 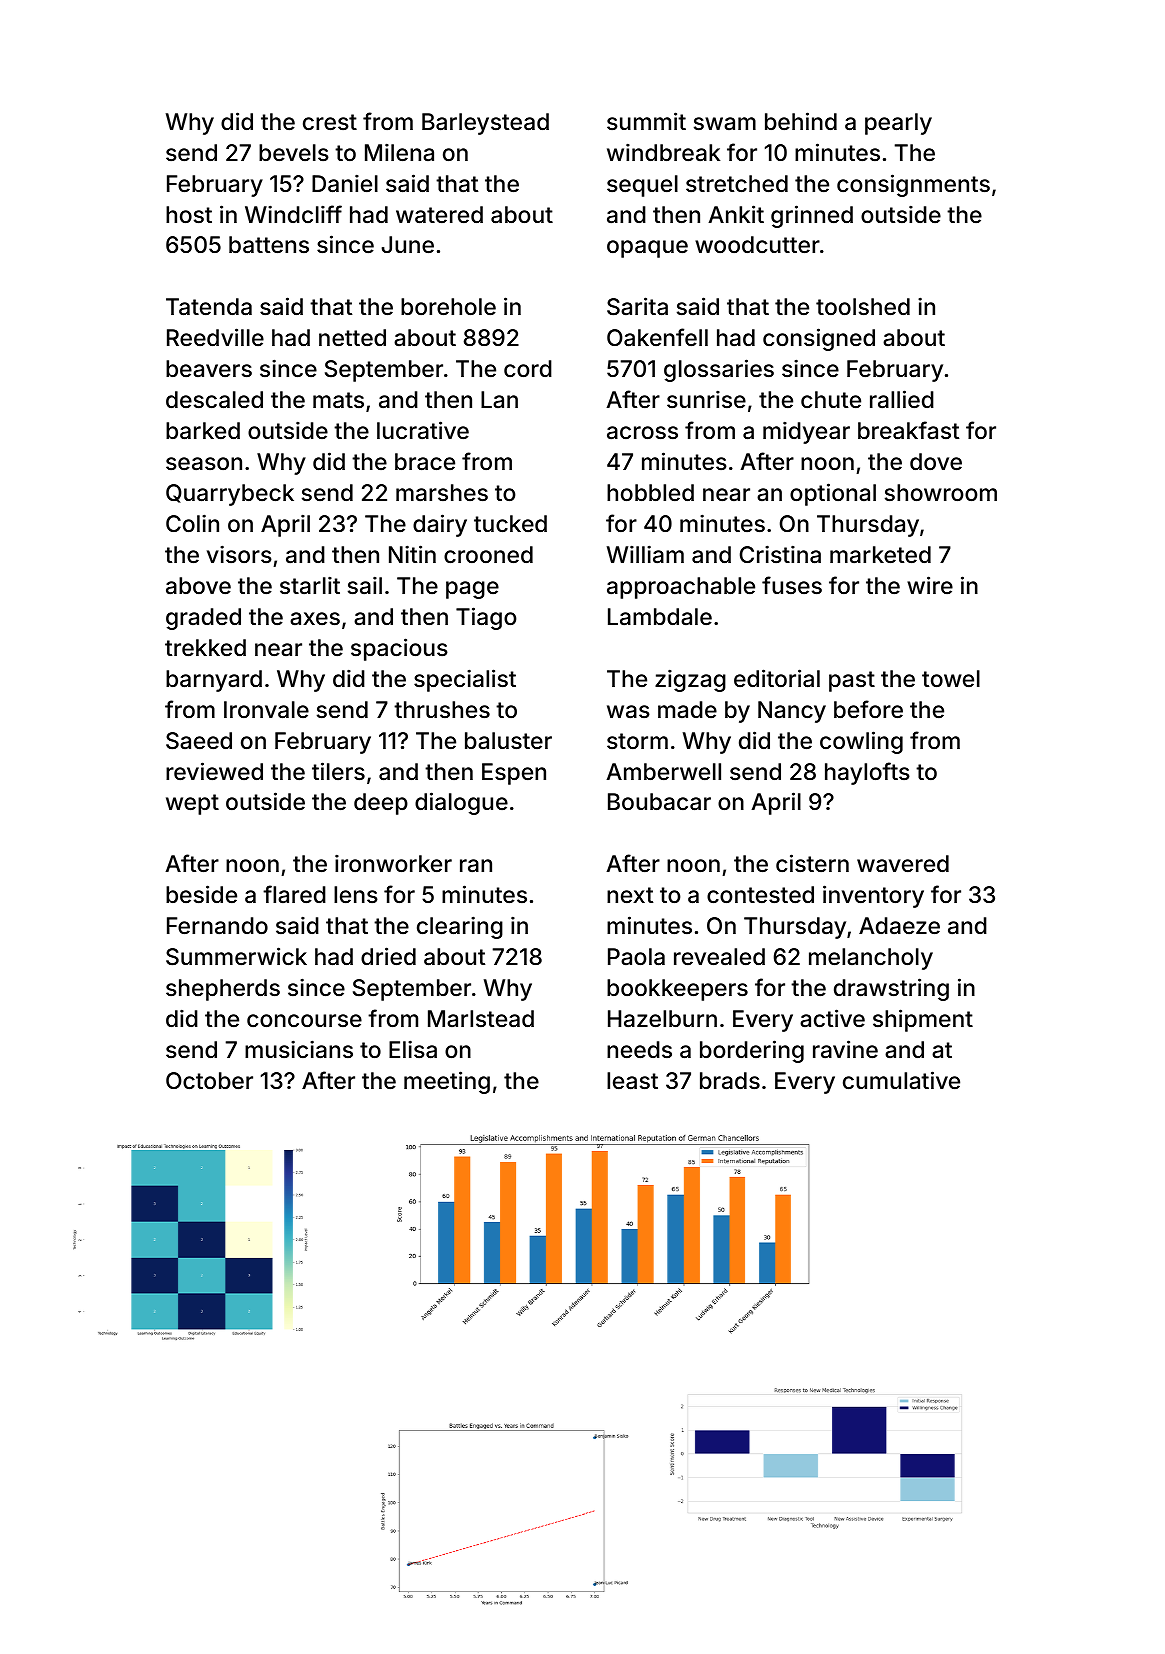 I want to click on William, so click(x=645, y=554).
